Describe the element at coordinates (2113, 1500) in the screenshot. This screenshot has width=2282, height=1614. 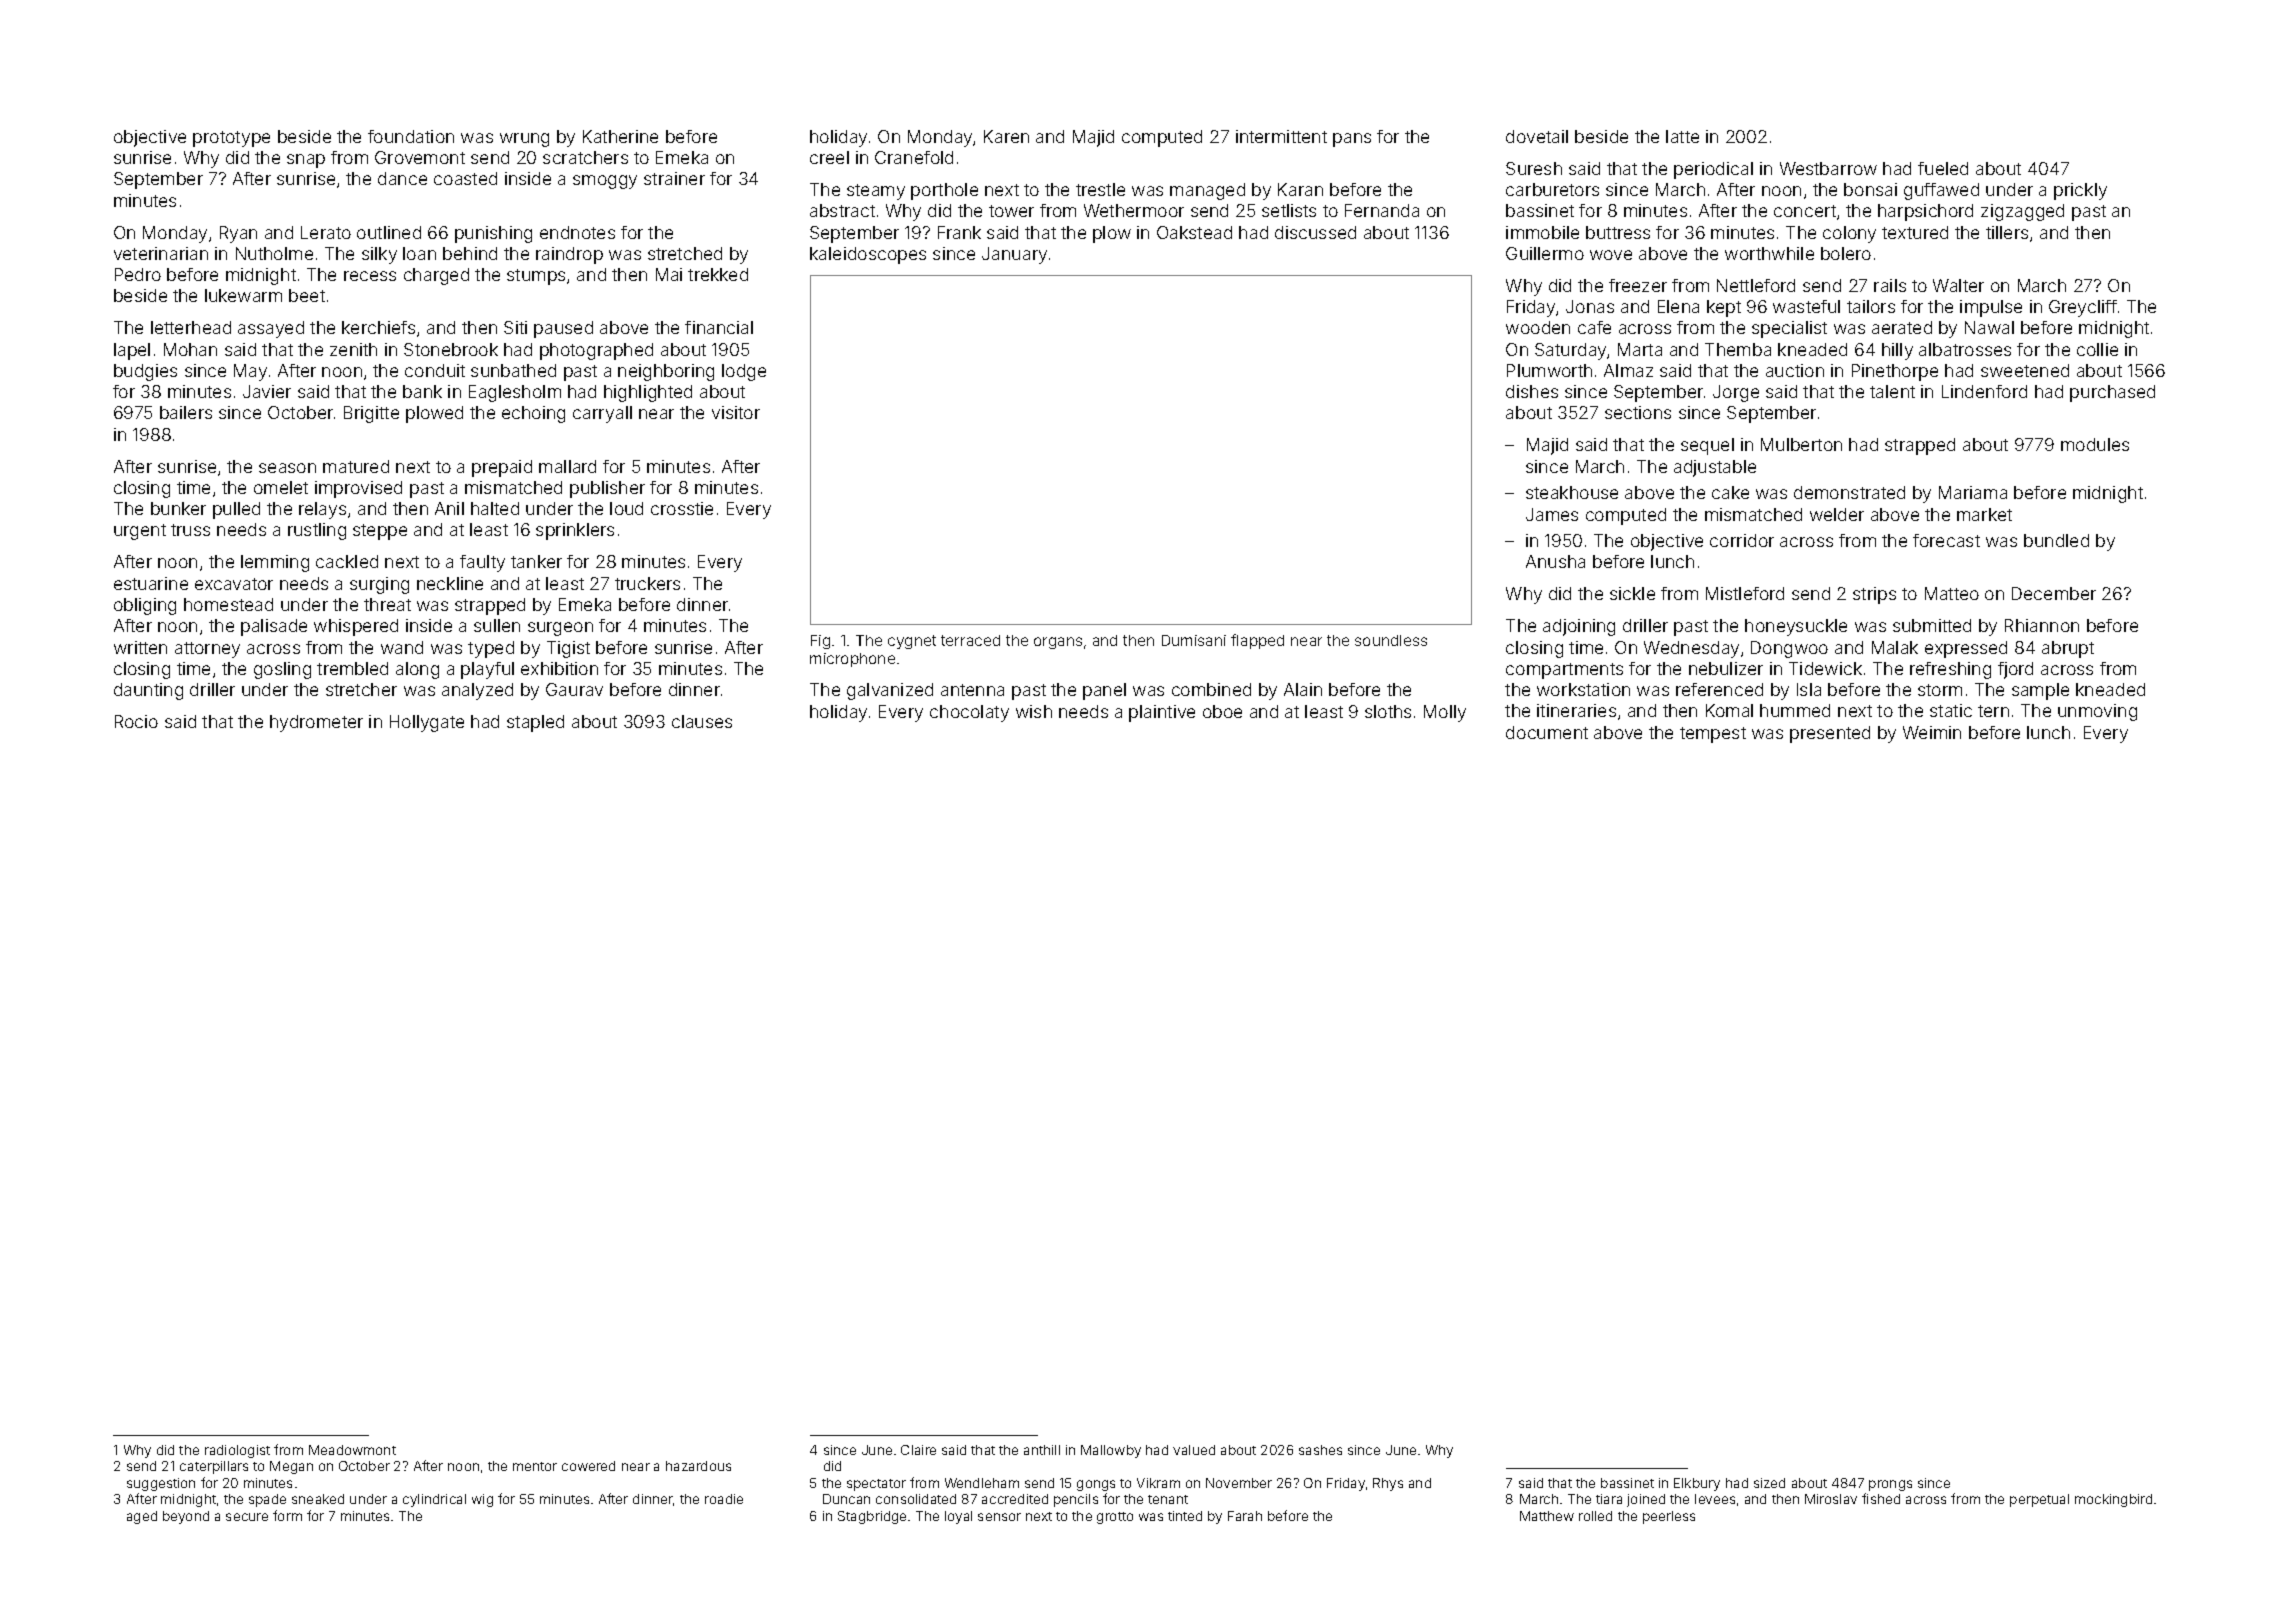
I see `mockingbird` at that location.
